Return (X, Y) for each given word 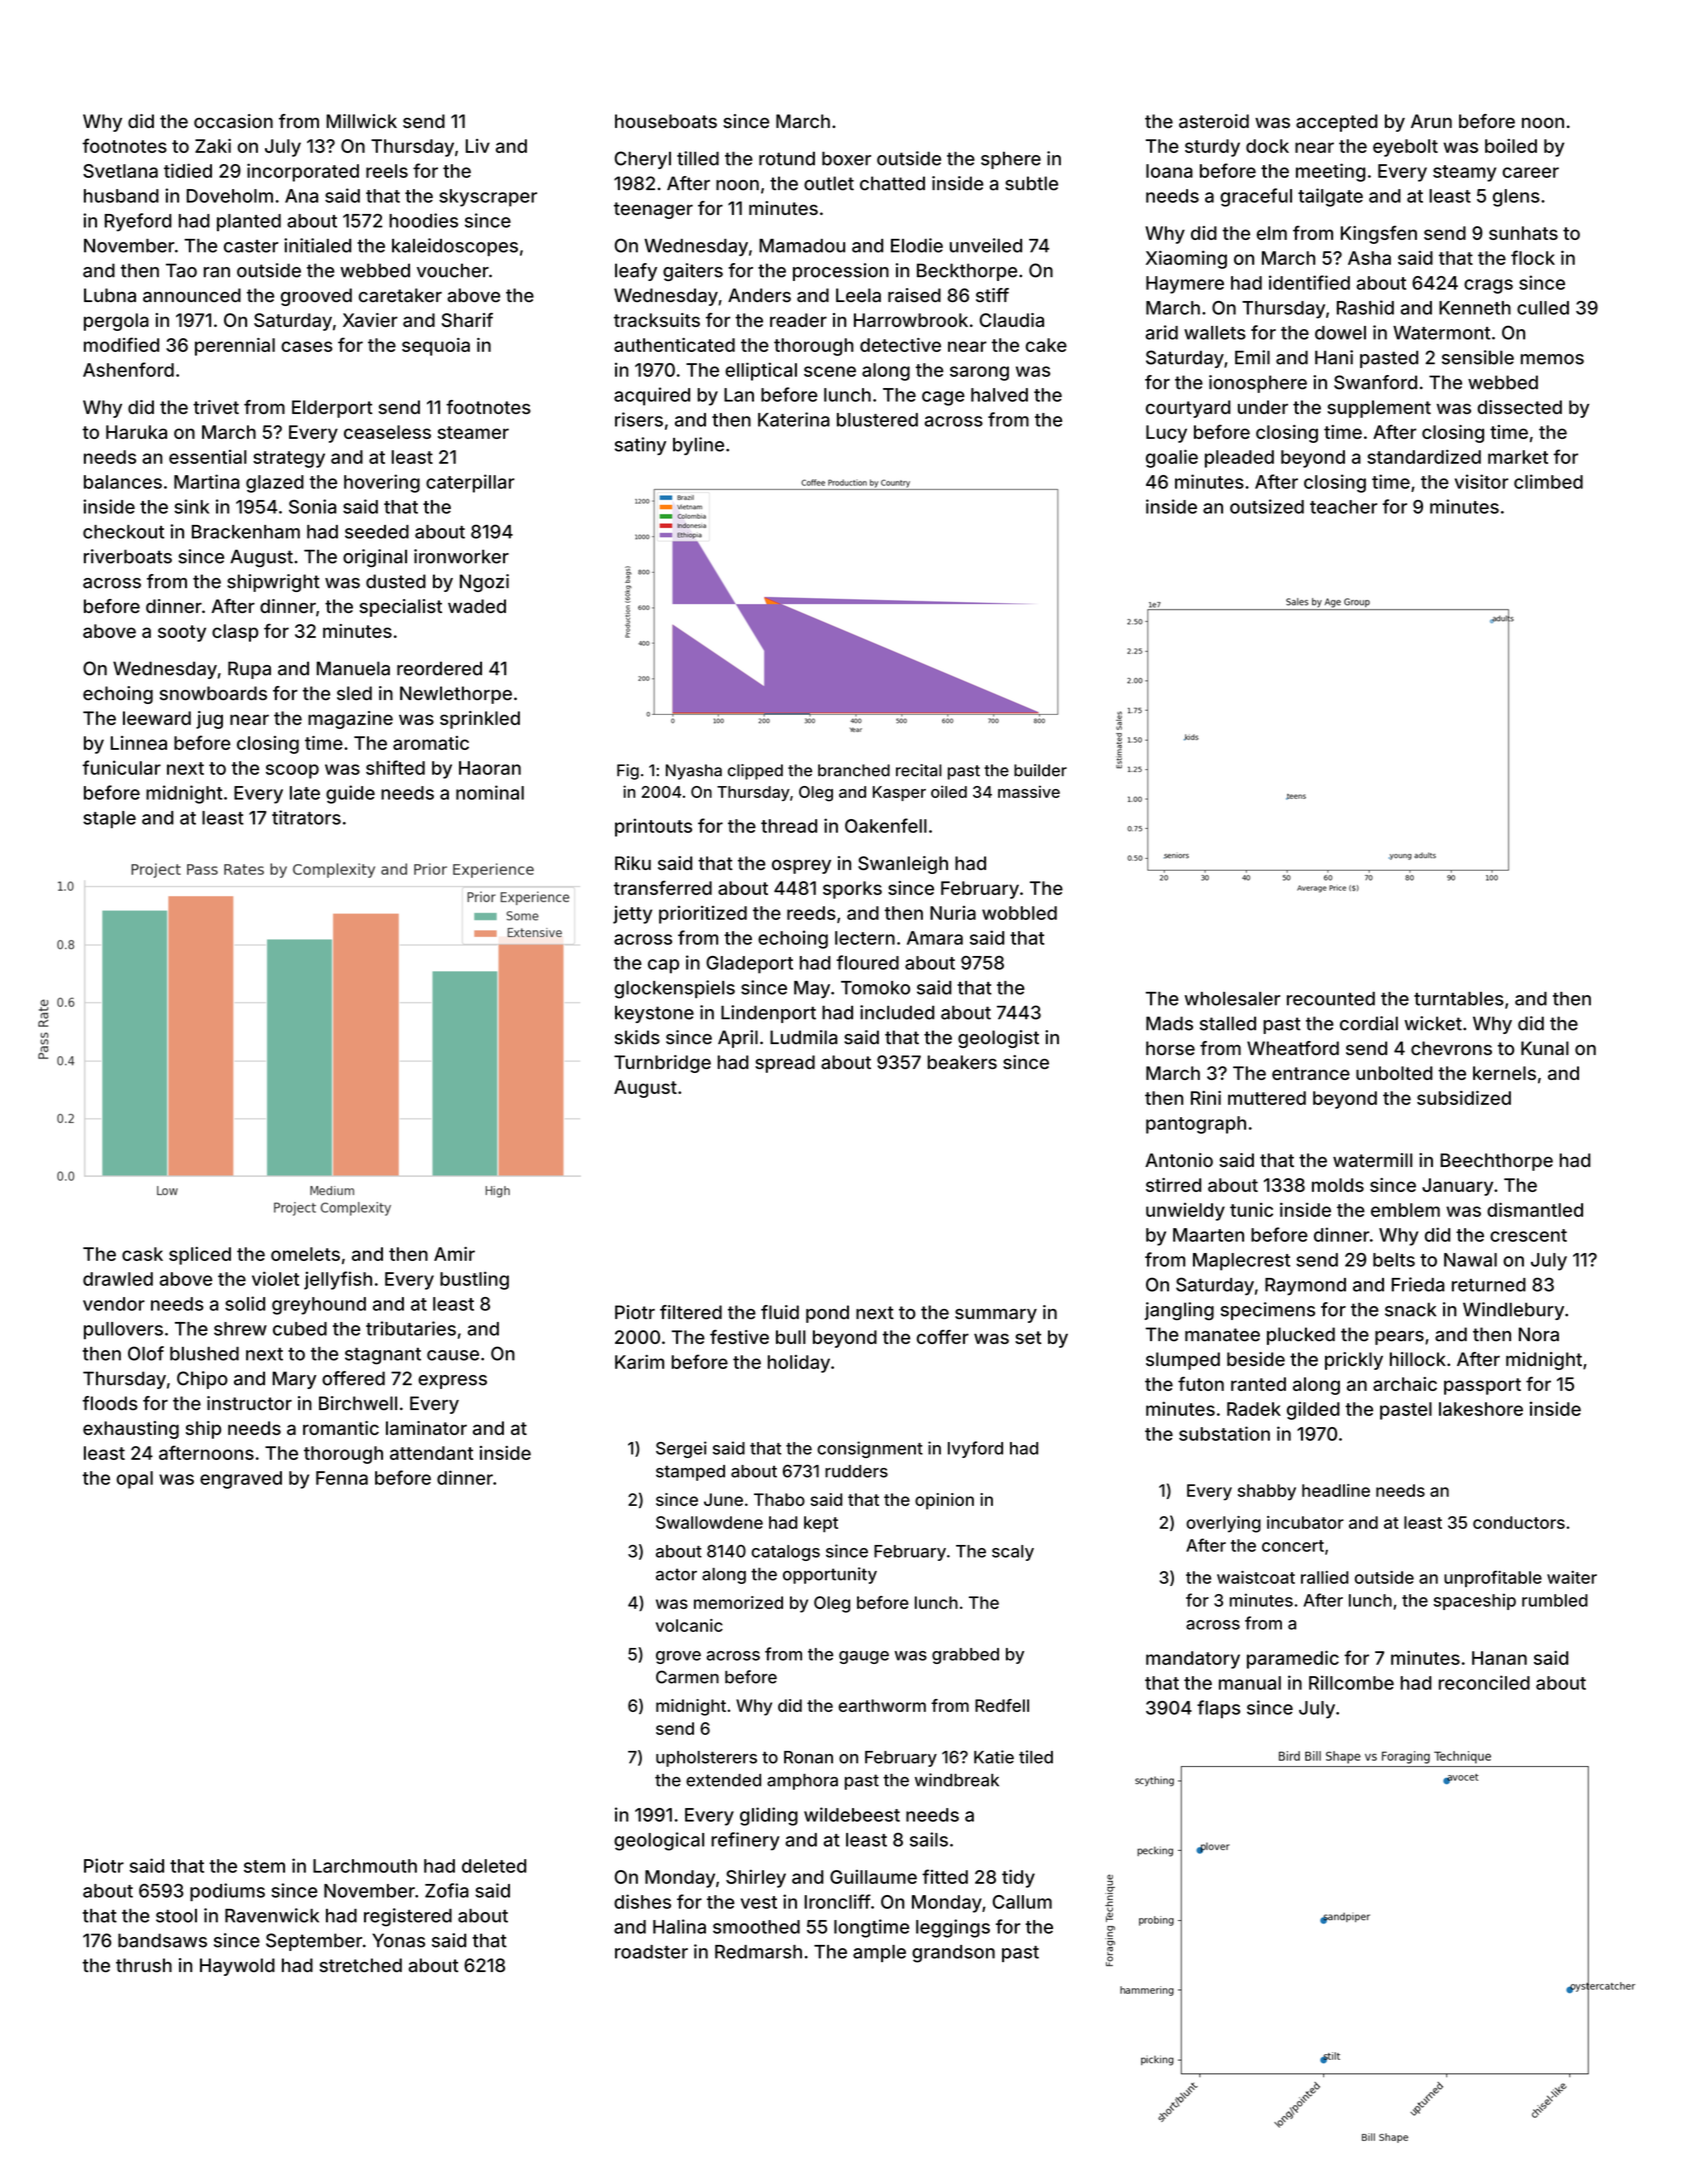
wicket (1433, 1023)
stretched (361, 1965)
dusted (396, 581)
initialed (317, 245)
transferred (663, 888)
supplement (1379, 409)
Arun (1431, 121)
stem (264, 1866)
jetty (632, 915)
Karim (639, 1362)
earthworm (882, 1705)
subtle (1031, 183)
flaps (1218, 1709)
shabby (1267, 1492)
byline (698, 446)
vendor (114, 1304)
